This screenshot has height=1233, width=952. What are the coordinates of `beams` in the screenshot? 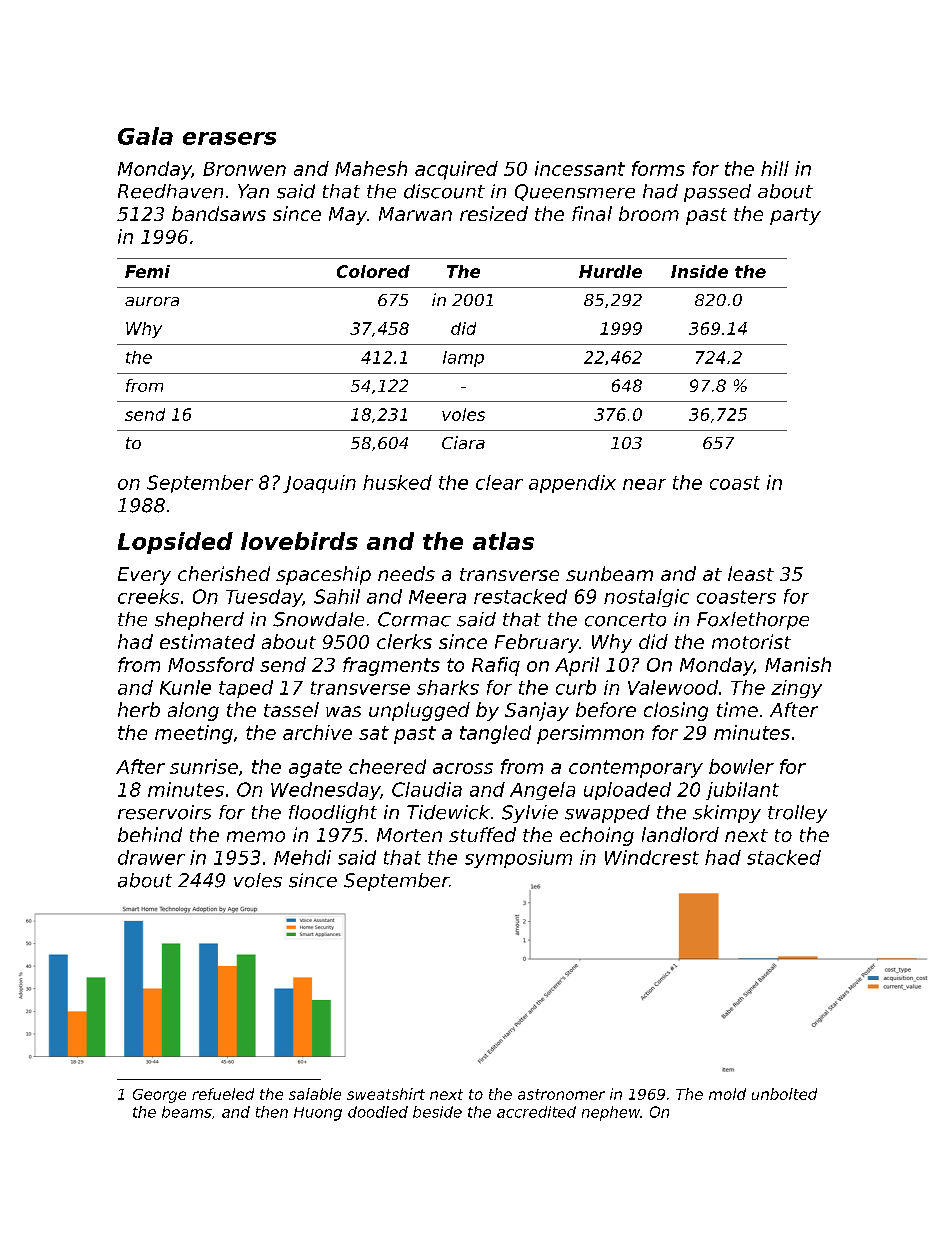 It's located at (187, 1112).
